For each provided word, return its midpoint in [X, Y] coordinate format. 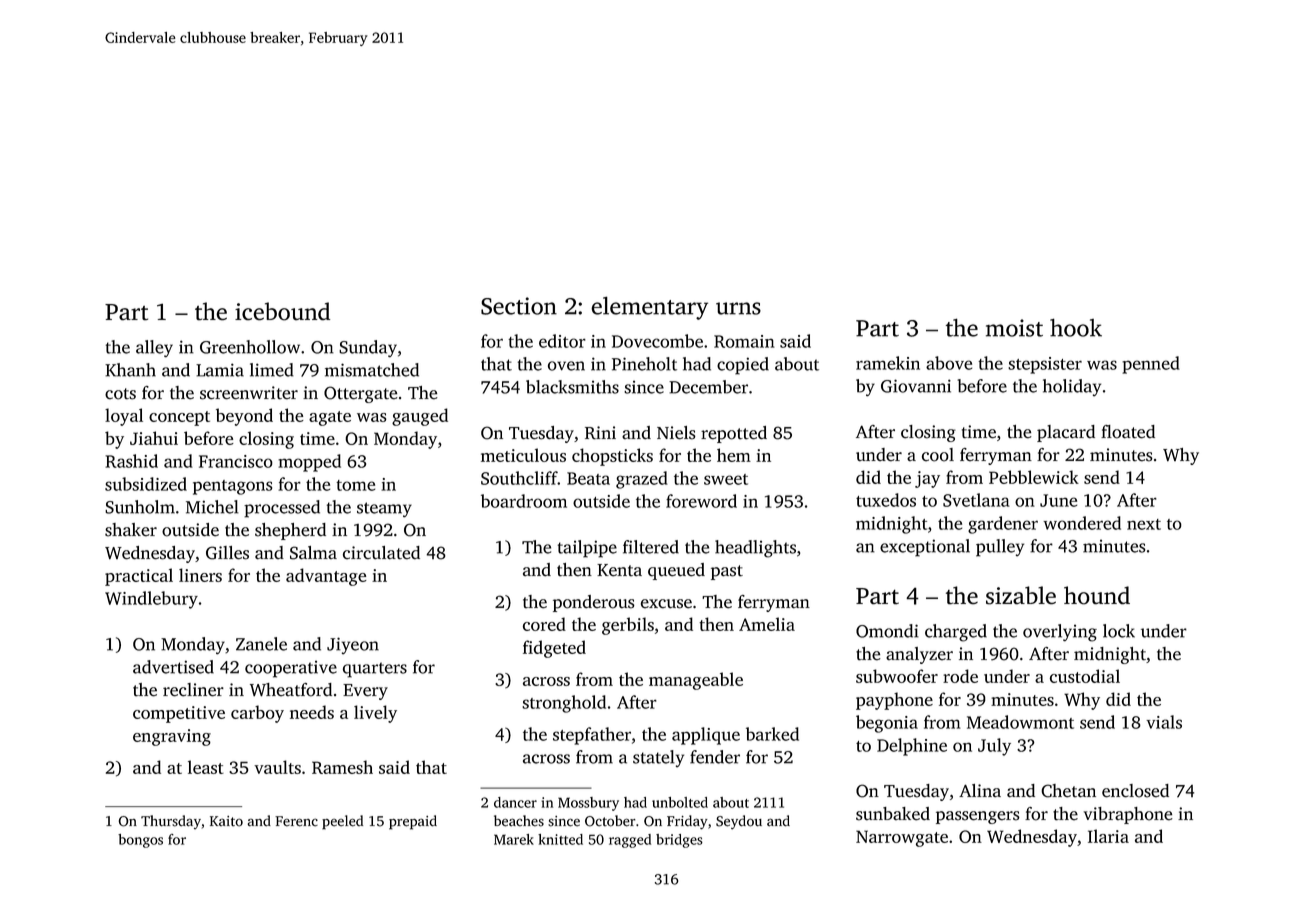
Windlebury [151, 600]
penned [1151, 365]
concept [179, 418]
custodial [1085, 676]
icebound [282, 311]
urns [738, 308]
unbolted [680, 802]
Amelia [767, 624]
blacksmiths [572, 387]
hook [1076, 327]
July [994, 747]
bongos [140, 841]
